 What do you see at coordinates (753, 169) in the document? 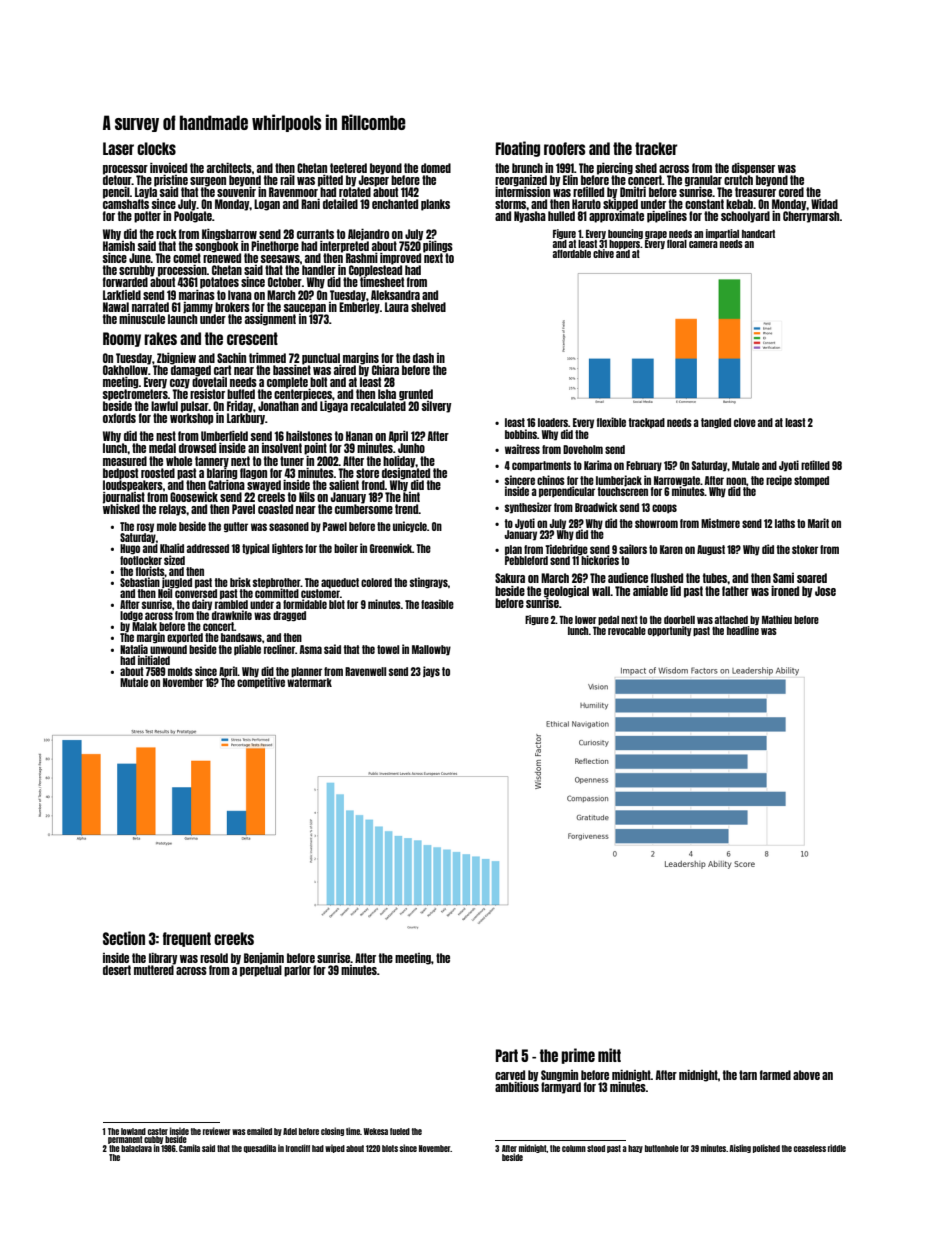
I see `dispenser` at bounding box center [753, 169].
